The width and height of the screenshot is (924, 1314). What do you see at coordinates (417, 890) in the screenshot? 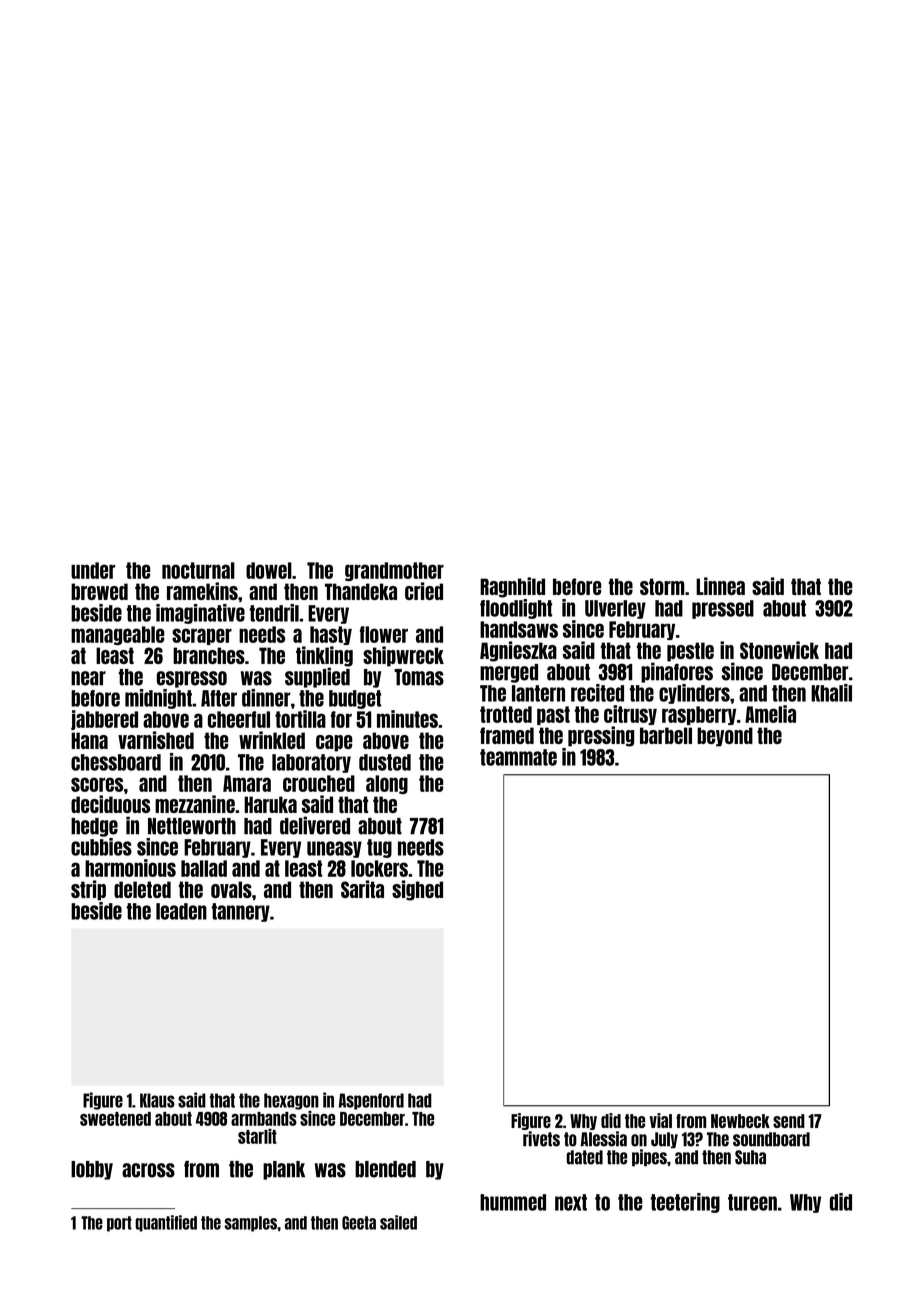
I see `sighed` at bounding box center [417, 890].
